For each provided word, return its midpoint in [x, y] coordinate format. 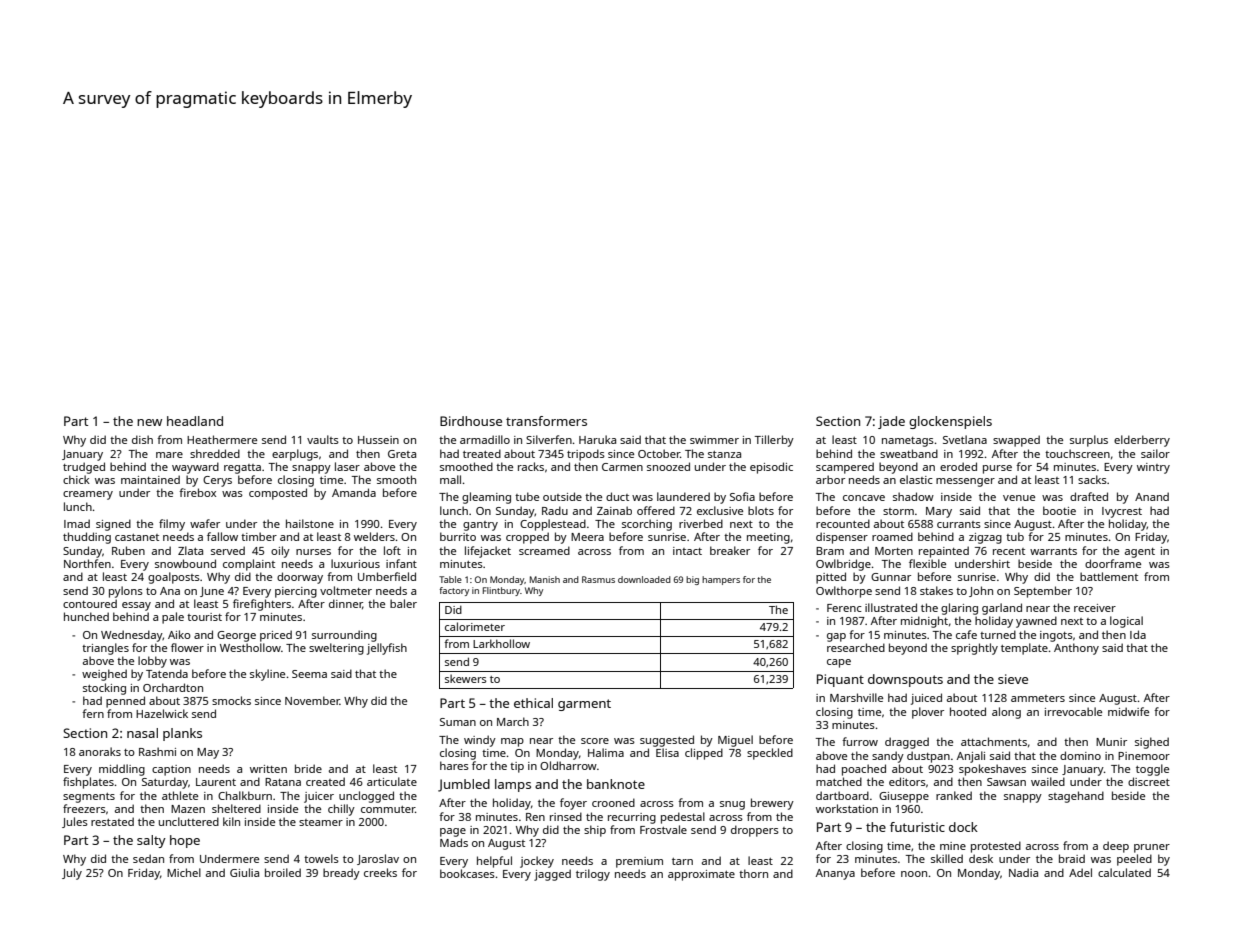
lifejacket [488, 552]
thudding [87, 538]
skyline [267, 675]
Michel [184, 872]
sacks [1092, 479]
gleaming [486, 498]
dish [142, 439]
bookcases [467, 873]
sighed [1152, 743]
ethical [533, 703]
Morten [894, 551]
